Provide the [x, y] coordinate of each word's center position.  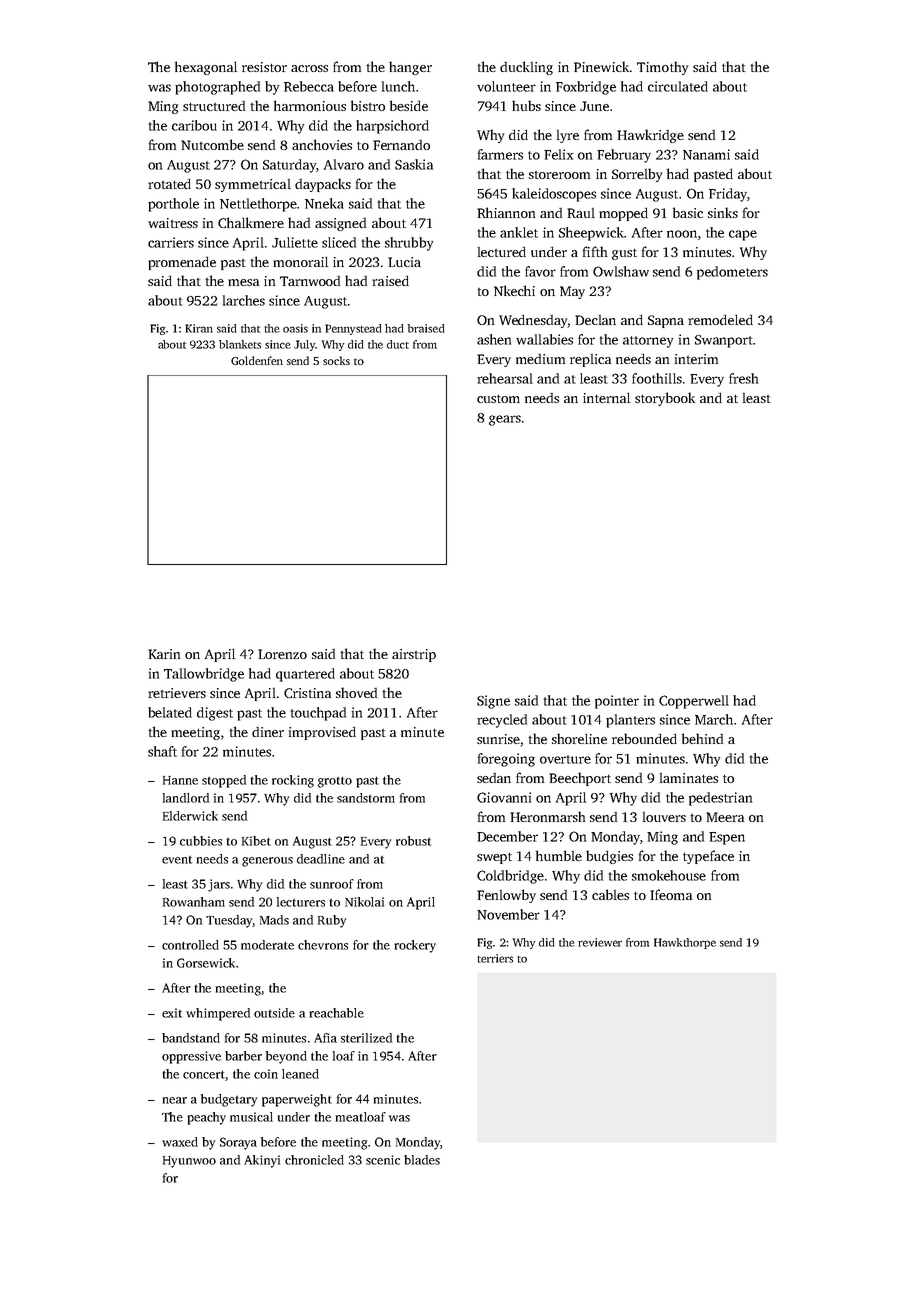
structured [214, 106]
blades [422, 1160]
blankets [240, 344]
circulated [678, 86]
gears [505, 420]
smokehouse [669, 875]
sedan [494, 778]
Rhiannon [506, 212]
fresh [743, 378]
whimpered [218, 1014]
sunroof [332, 884]
